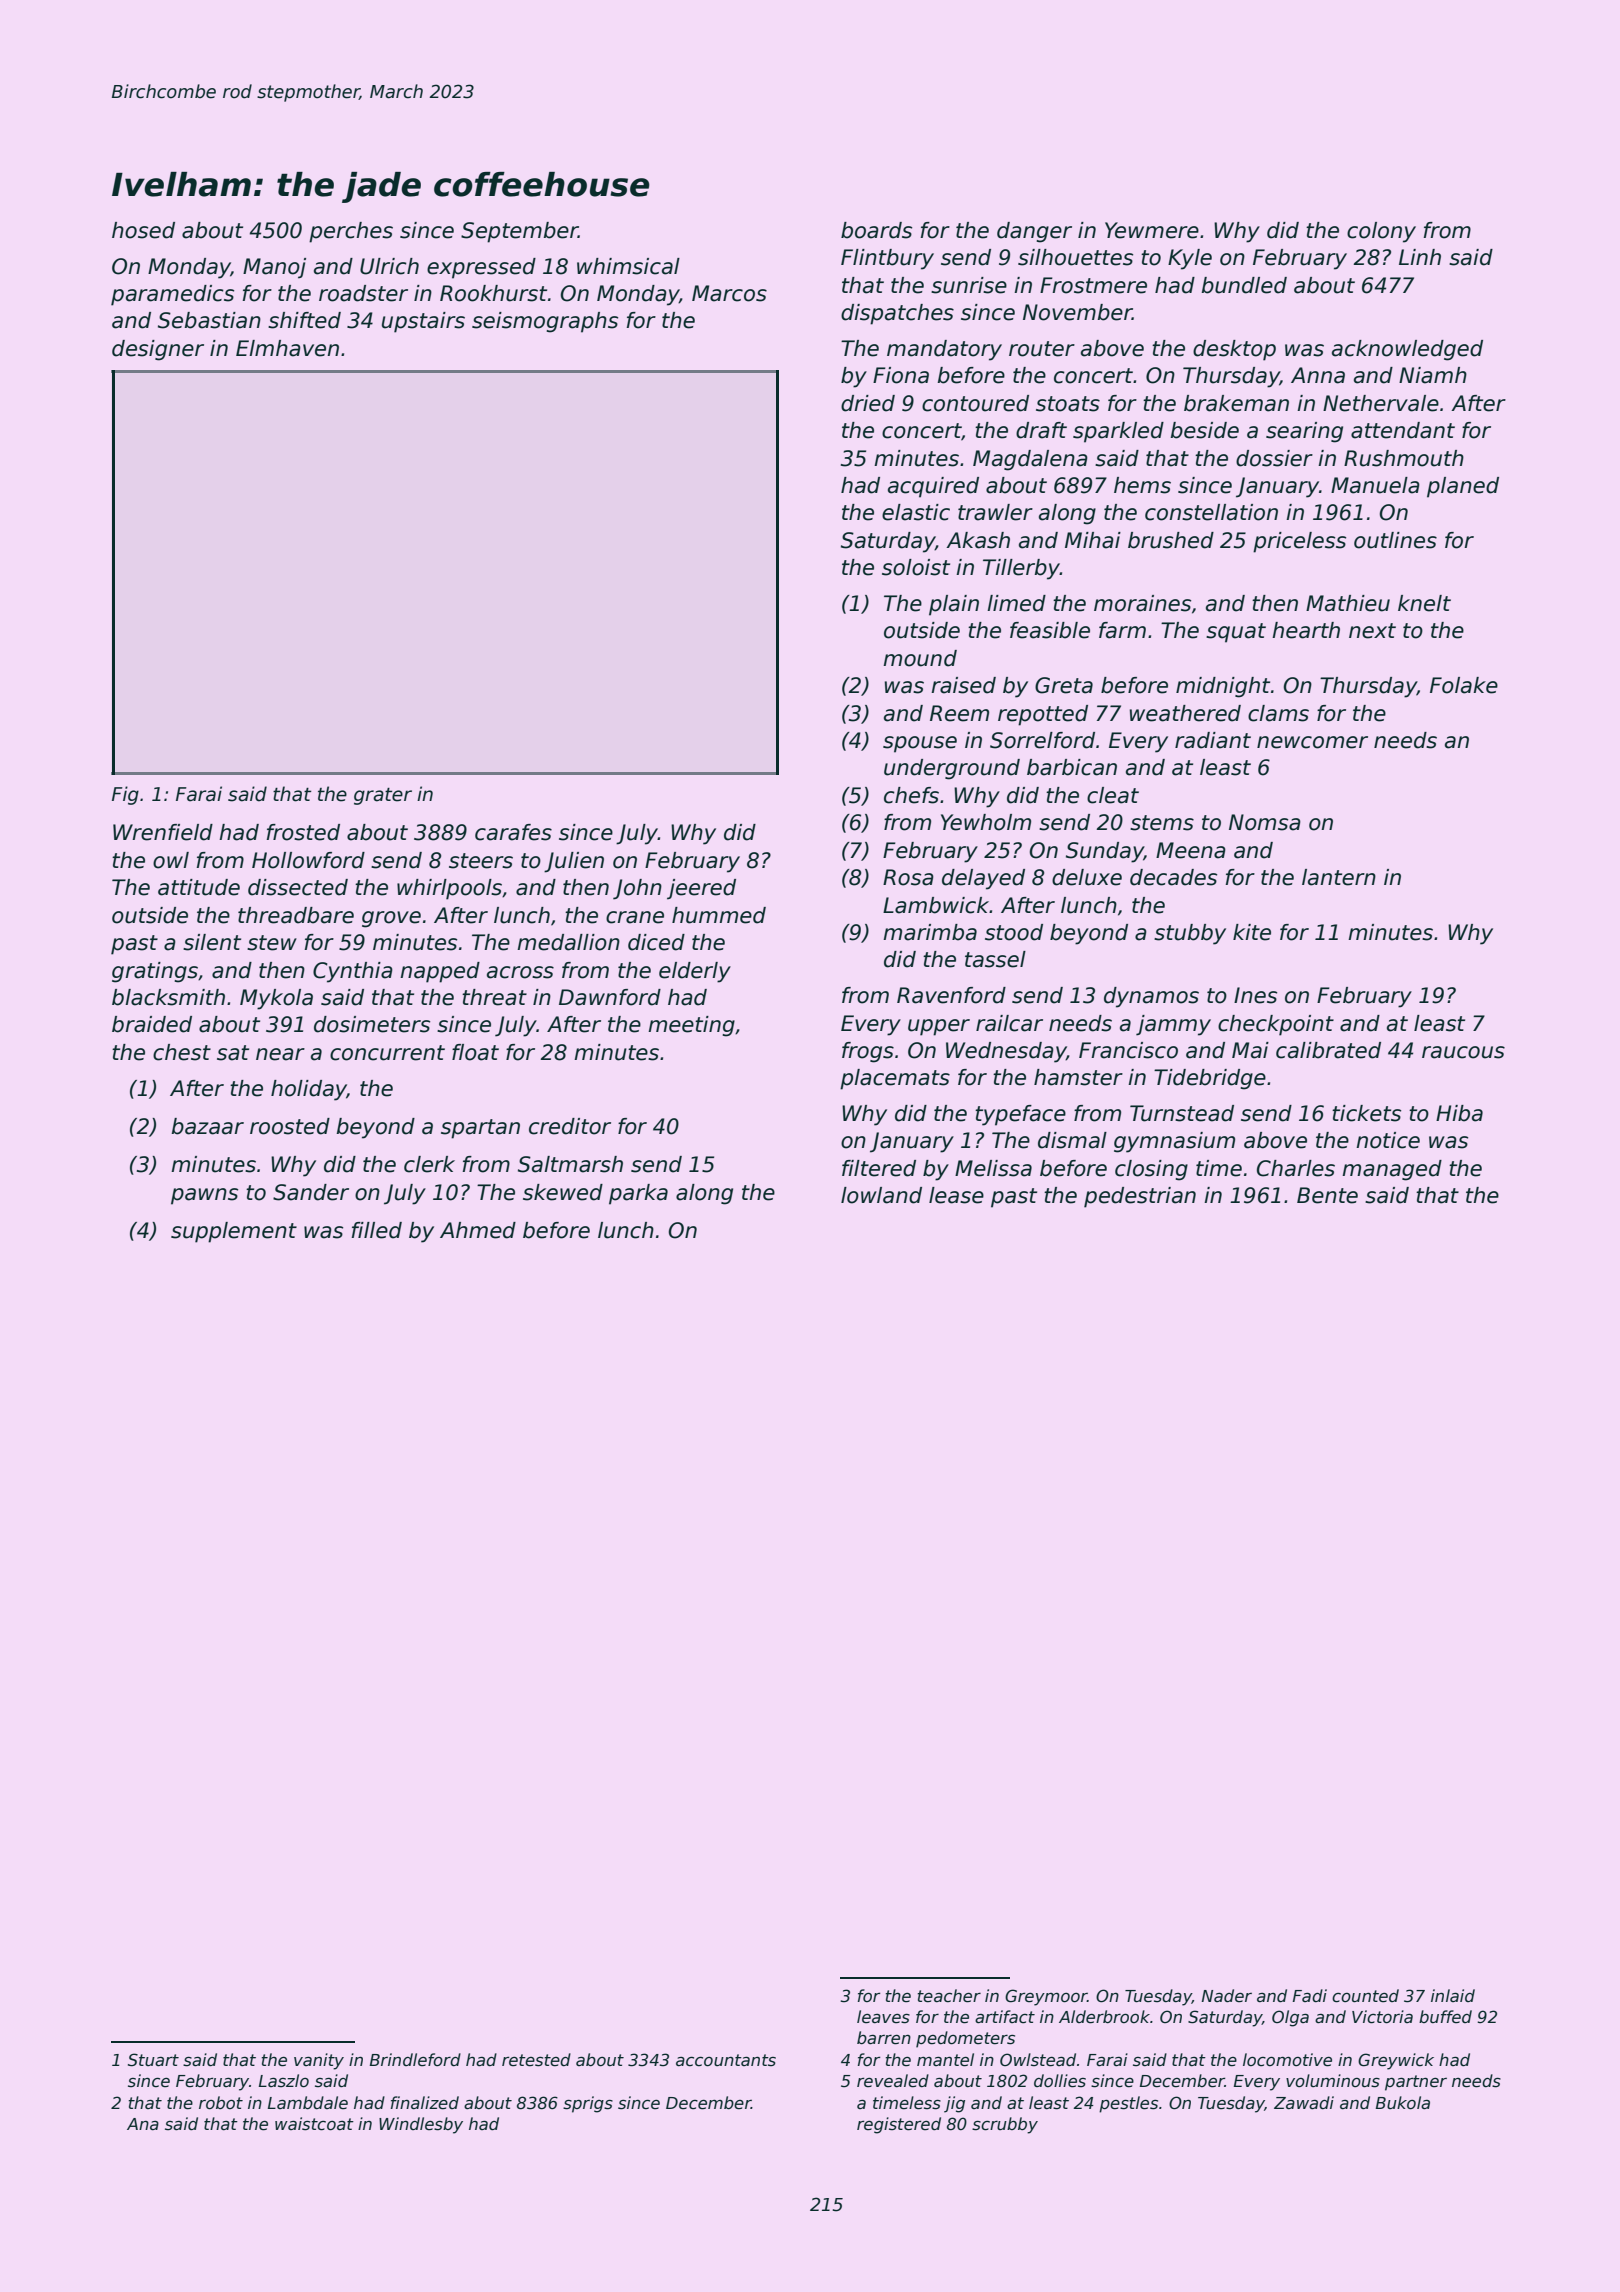 The image size is (1620, 2292). What do you see at coordinates (383, 796) in the document?
I see `grater` at bounding box center [383, 796].
